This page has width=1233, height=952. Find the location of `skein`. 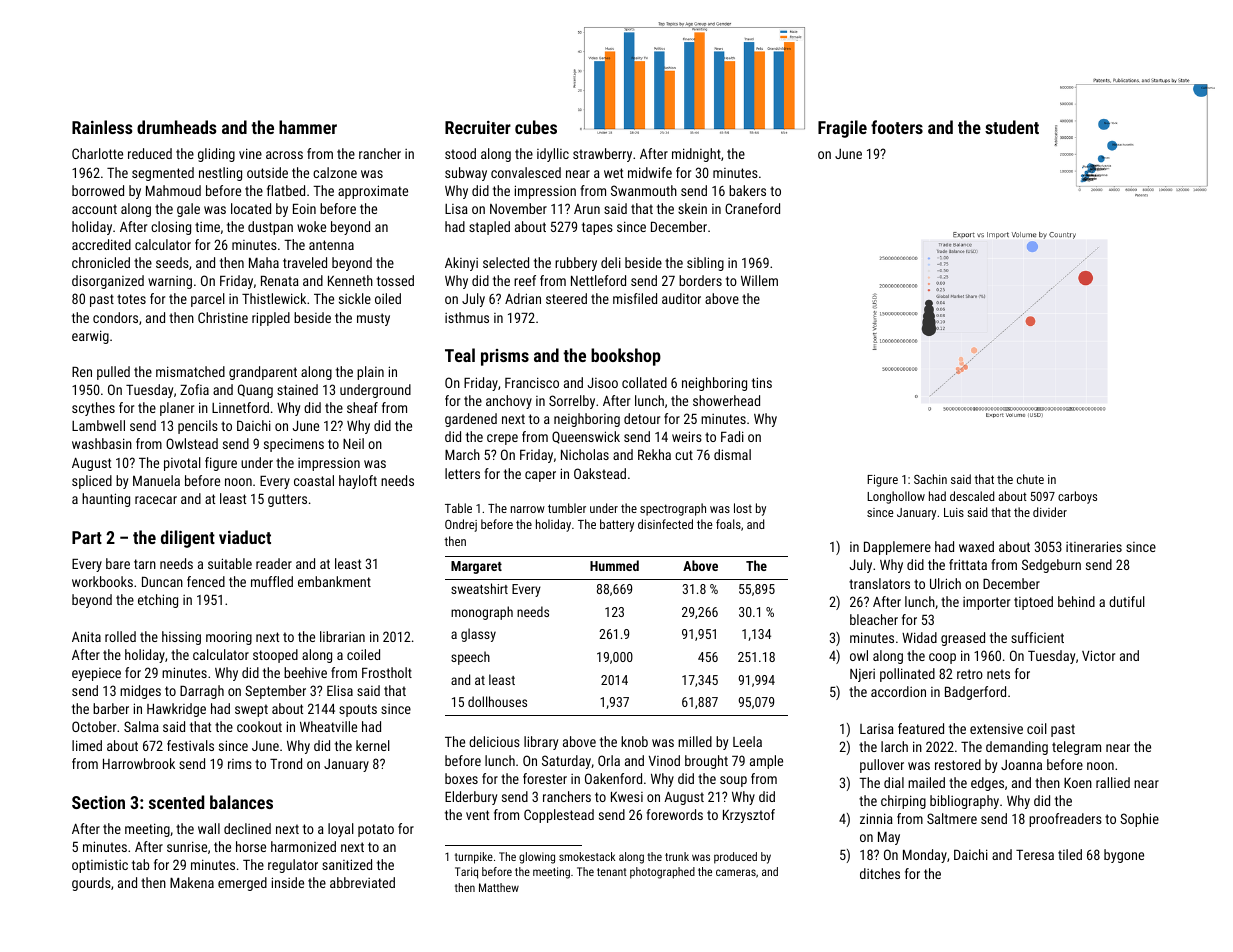

skein is located at coordinates (692, 208).
